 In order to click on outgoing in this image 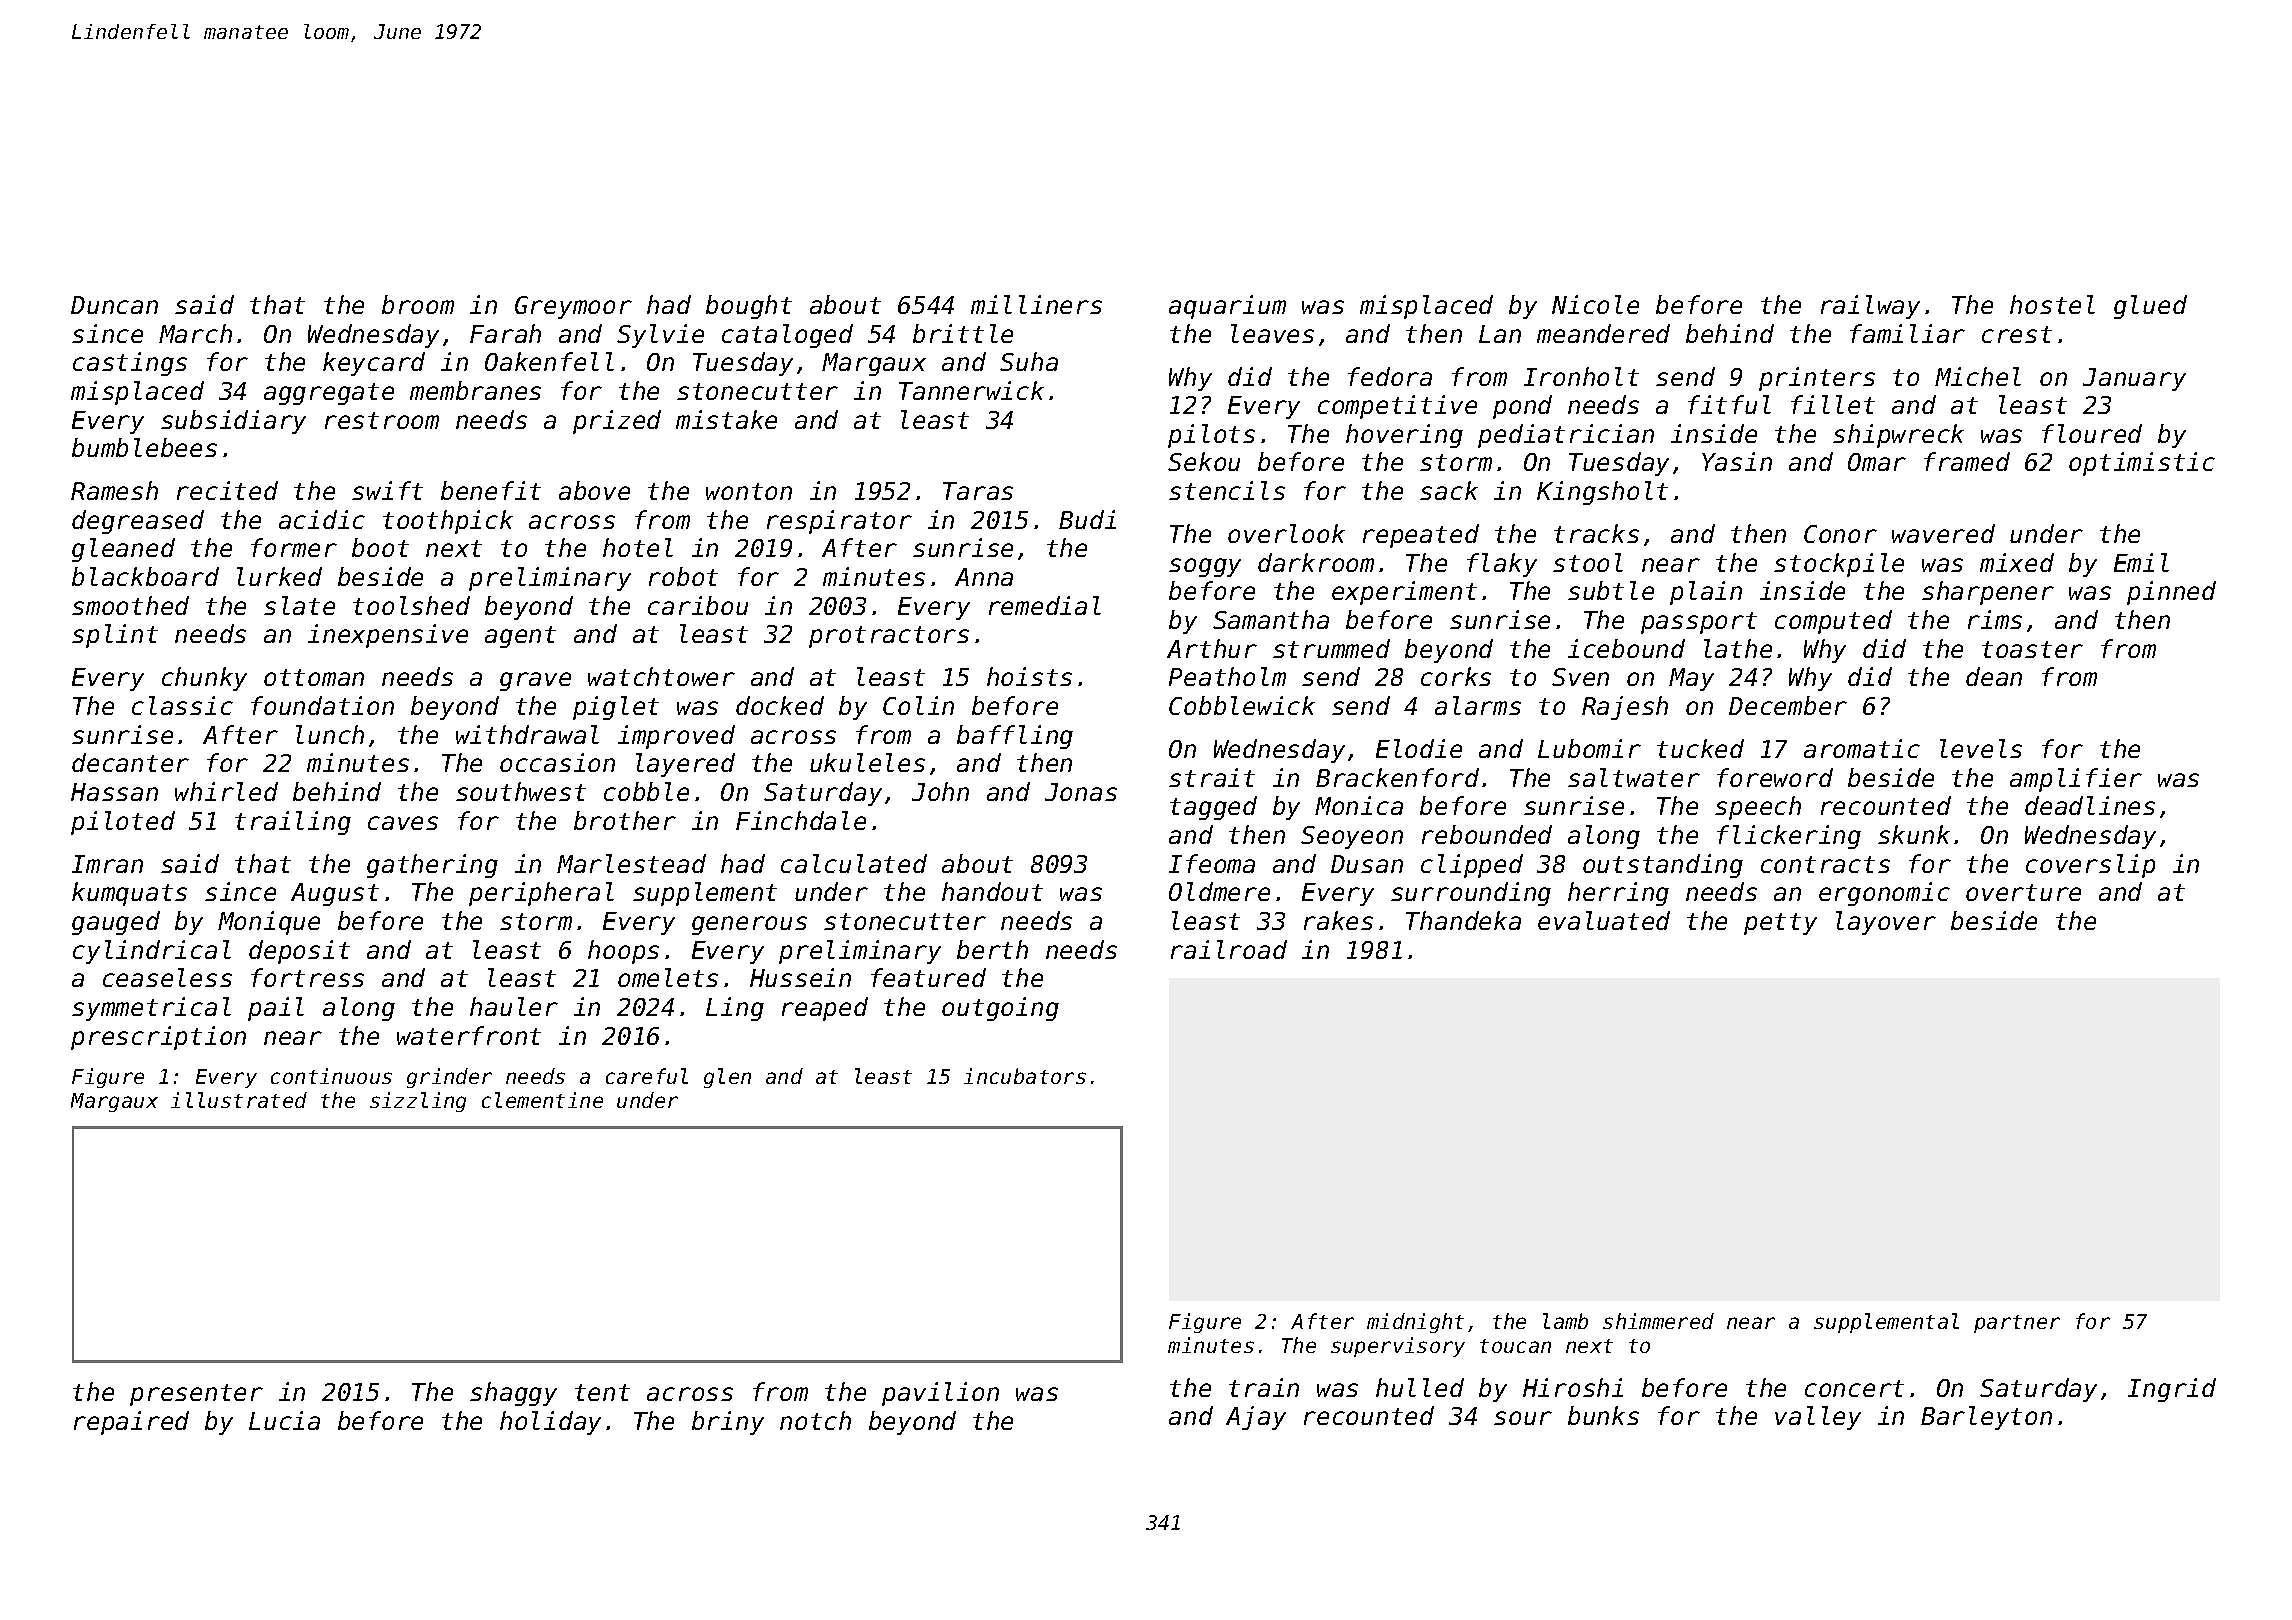, I will do `click(1000, 1009)`.
